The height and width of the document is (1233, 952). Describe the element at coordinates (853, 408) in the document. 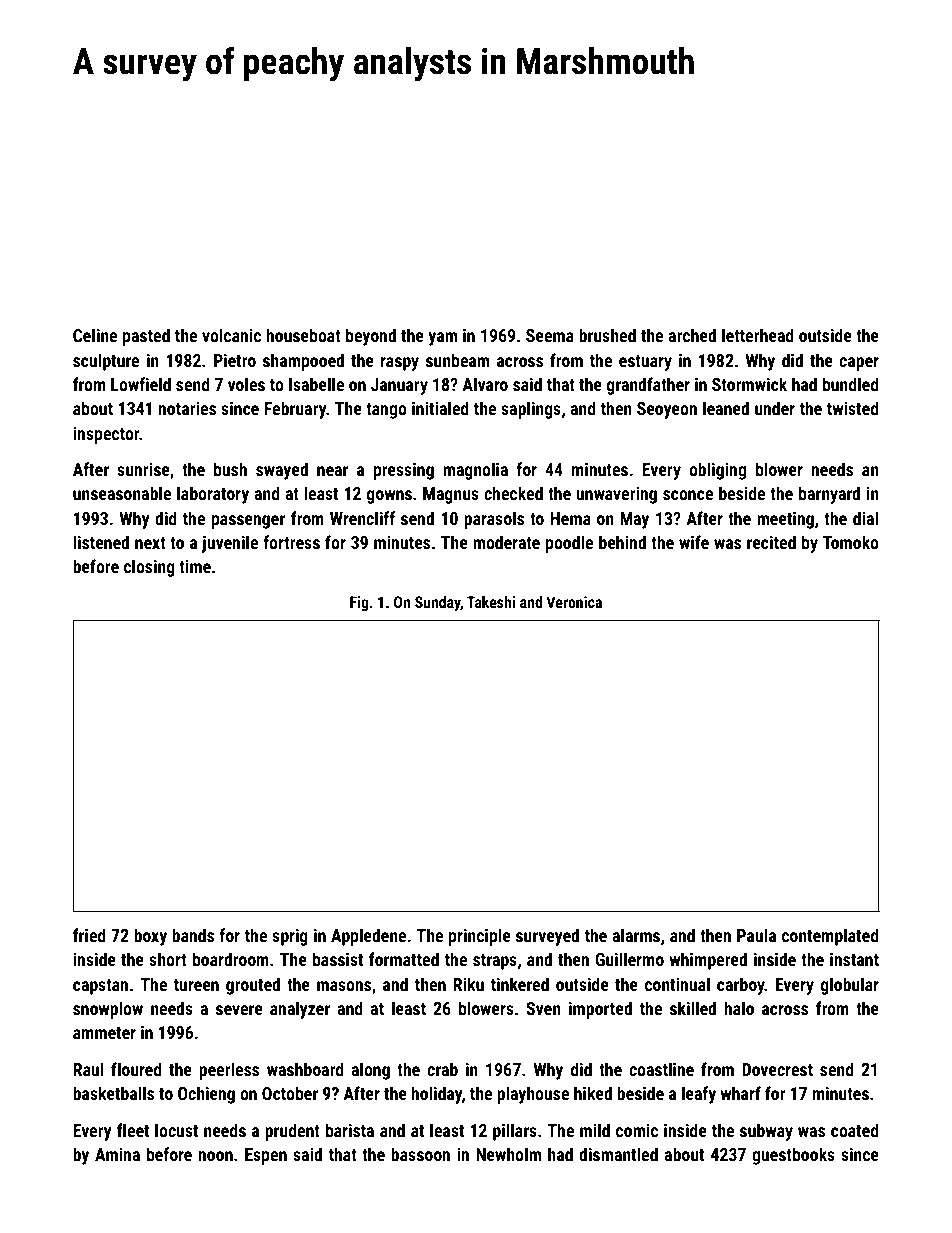

I see `twisted` at that location.
